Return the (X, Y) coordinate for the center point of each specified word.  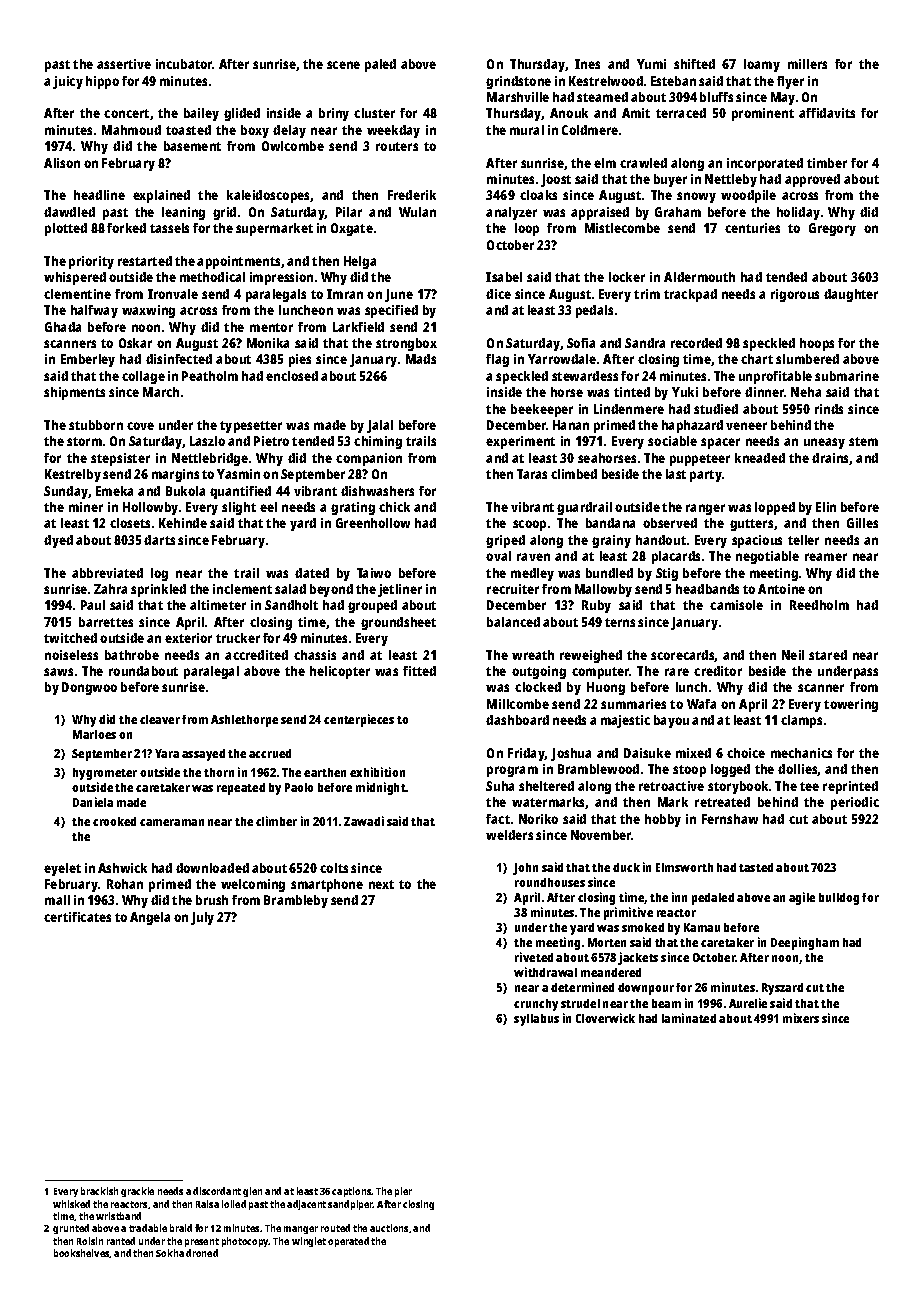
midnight (381, 788)
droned (202, 1253)
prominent (763, 114)
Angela (150, 918)
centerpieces (359, 720)
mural (527, 130)
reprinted (850, 787)
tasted (756, 867)
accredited (256, 655)
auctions (389, 1228)
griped (505, 541)
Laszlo (207, 441)
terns (620, 622)
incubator (184, 64)
